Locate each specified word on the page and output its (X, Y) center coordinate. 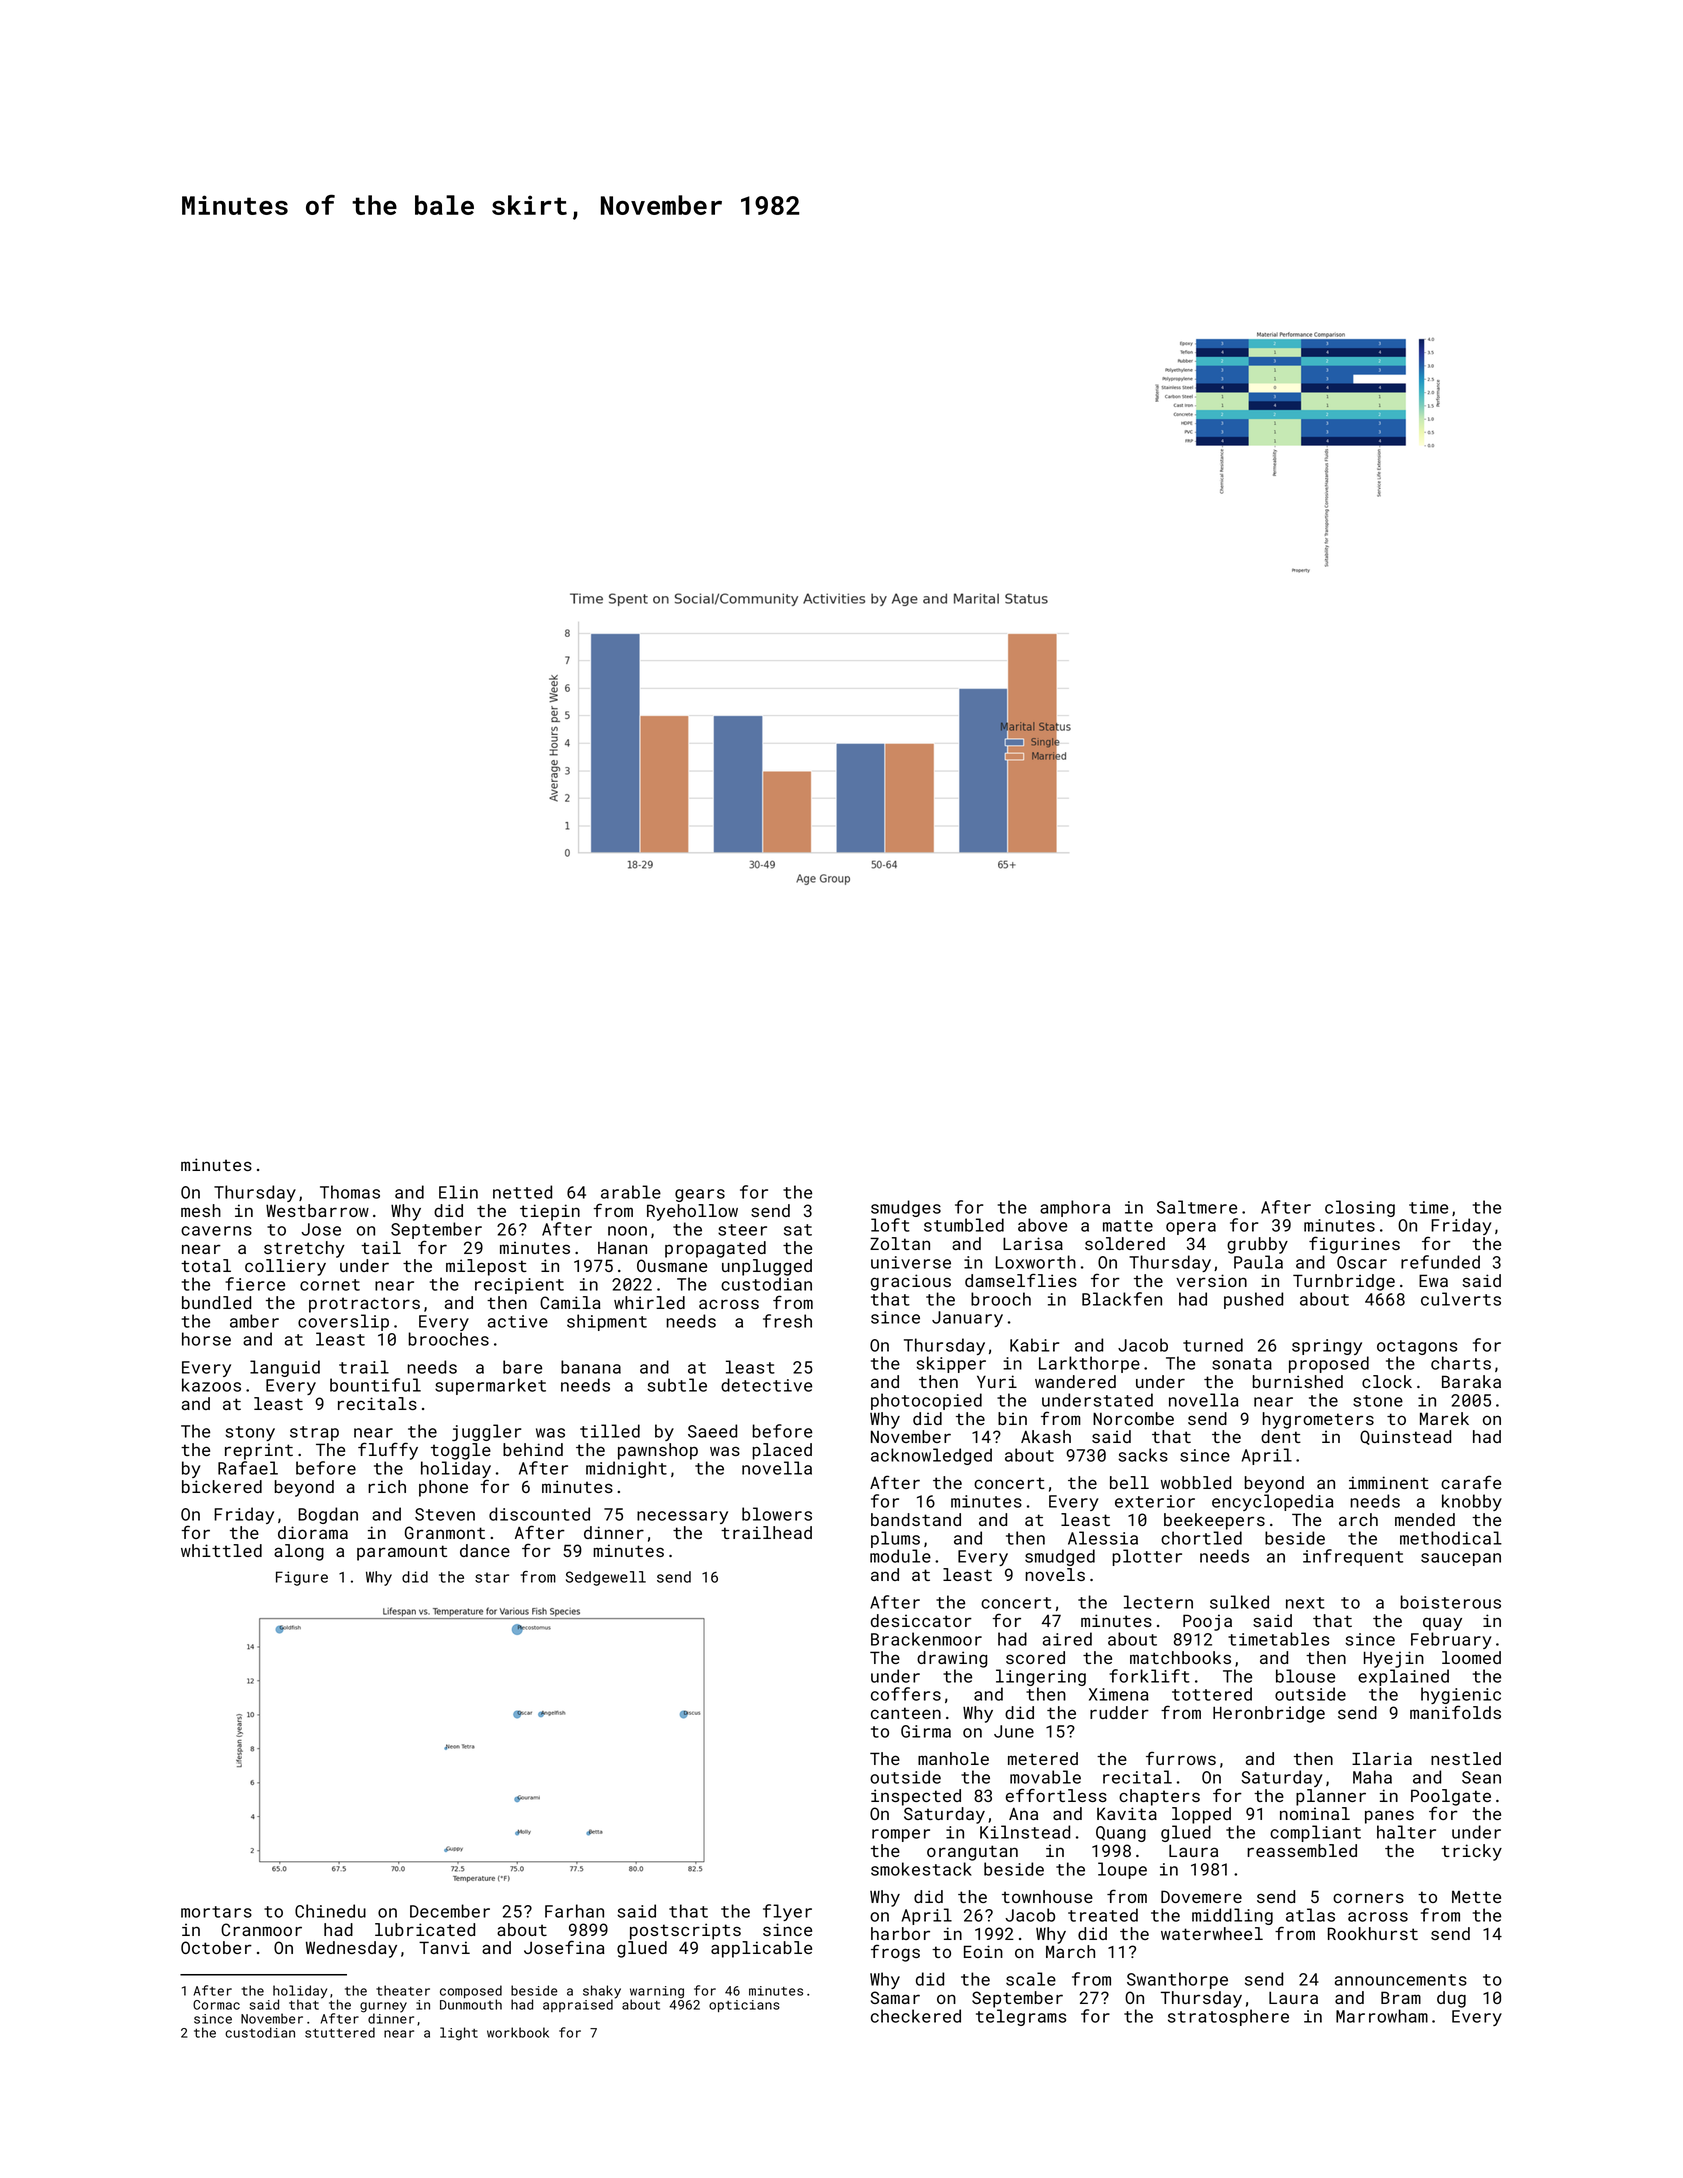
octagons (1417, 1347)
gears (700, 1195)
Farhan (574, 1911)
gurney (383, 2007)
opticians (744, 2006)
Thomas (350, 1192)
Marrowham (1382, 2016)
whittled (221, 1550)
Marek (1444, 1418)
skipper (951, 1364)
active (518, 1321)
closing (1360, 1208)
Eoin (983, 1951)
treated (1103, 1915)
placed (782, 1451)
